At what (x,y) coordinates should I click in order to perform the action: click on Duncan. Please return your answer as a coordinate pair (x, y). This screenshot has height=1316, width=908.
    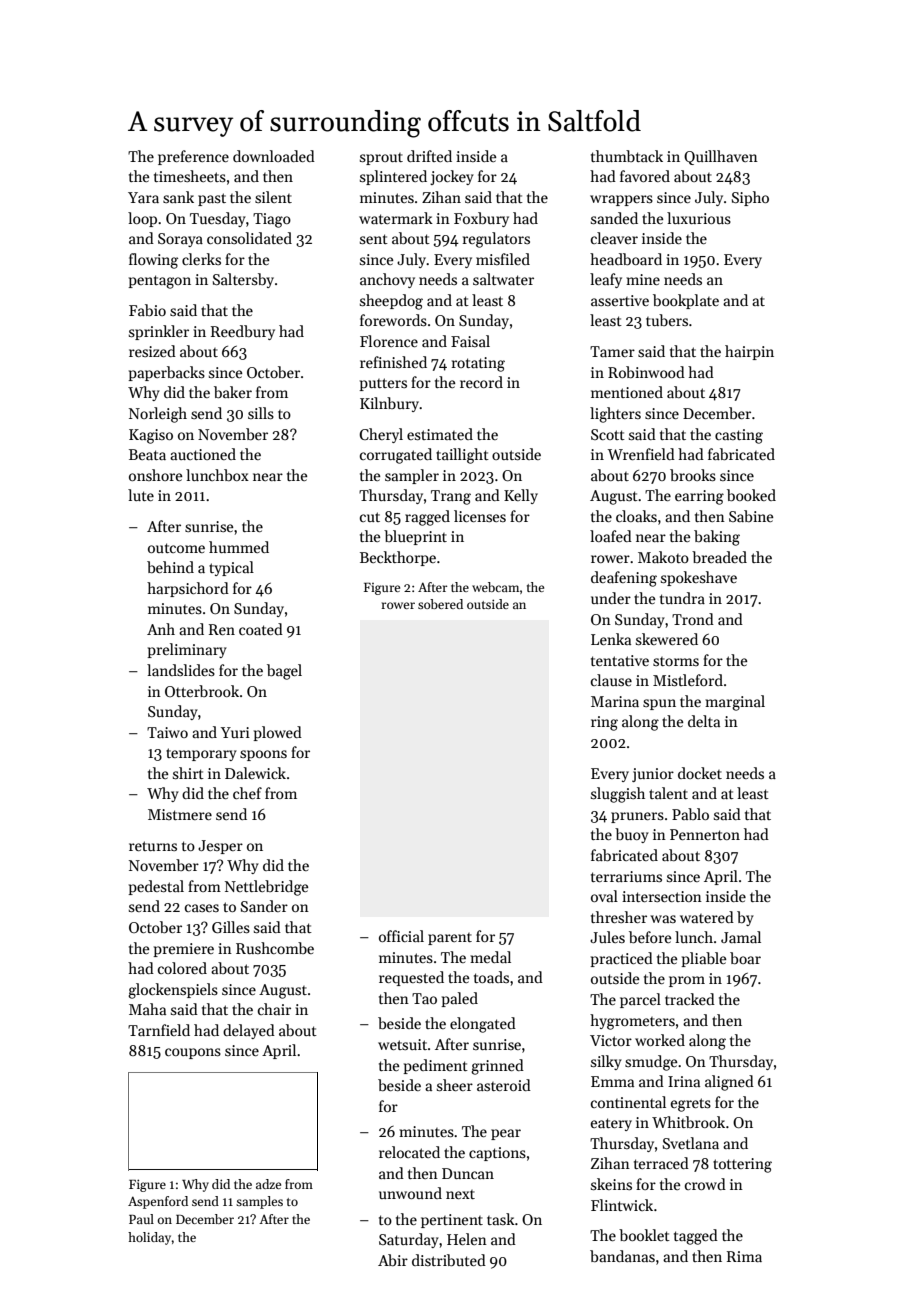
    Looking at the image, I should click on (468, 1173).
